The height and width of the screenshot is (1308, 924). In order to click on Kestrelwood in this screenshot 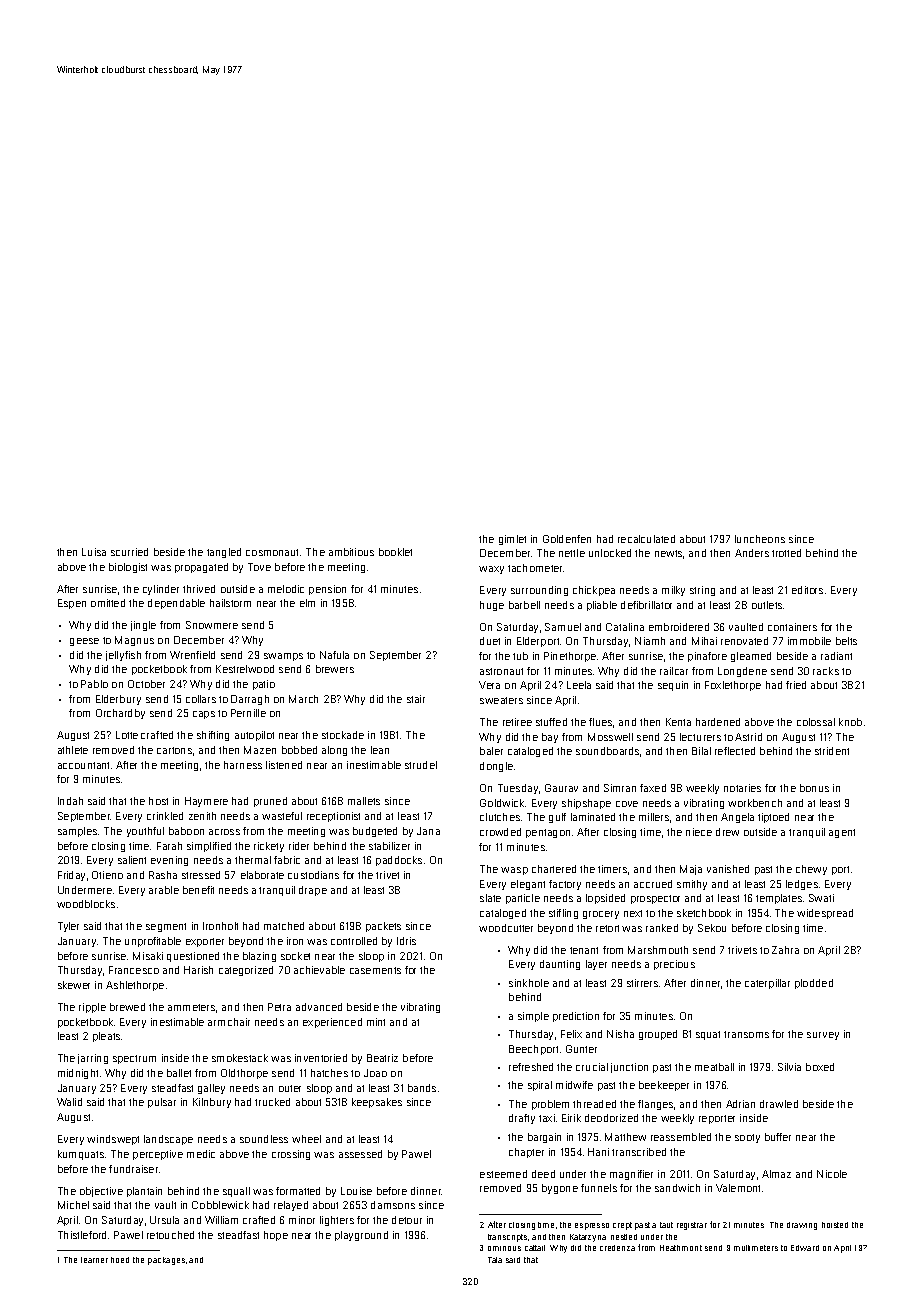, I will do `click(245, 669)`.
